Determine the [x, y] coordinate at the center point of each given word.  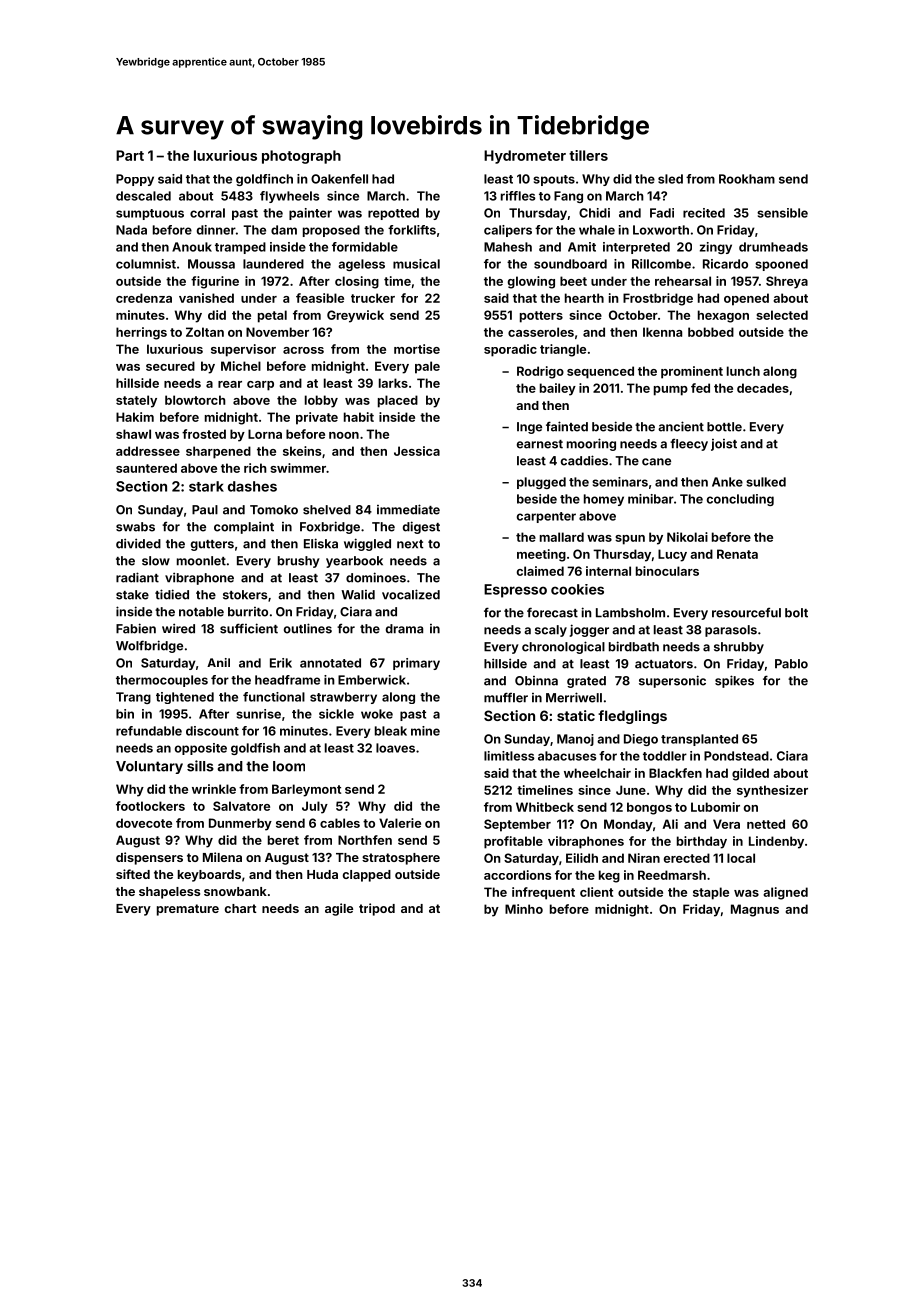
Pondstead [736, 756]
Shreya [787, 282]
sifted [133, 874]
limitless [509, 756]
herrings [141, 333]
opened [746, 299]
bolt [796, 613]
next [410, 544]
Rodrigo [540, 372]
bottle [724, 427]
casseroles [541, 332]
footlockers [150, 806]
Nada [131, 230]
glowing [531, 282]
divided [138, 543]
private [317, 418]
